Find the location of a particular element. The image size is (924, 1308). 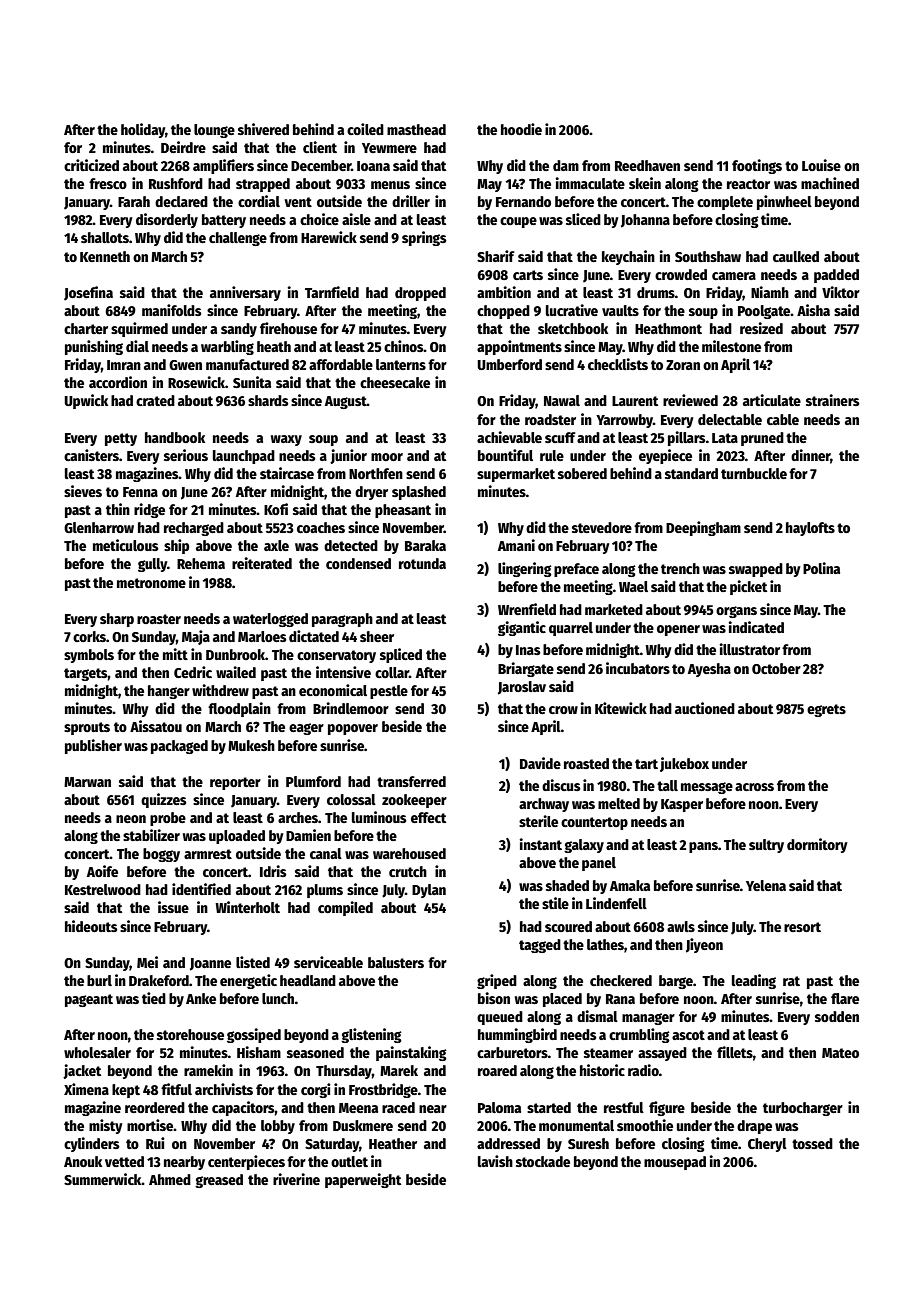

anniversary is located at coordinates (245, 293).
